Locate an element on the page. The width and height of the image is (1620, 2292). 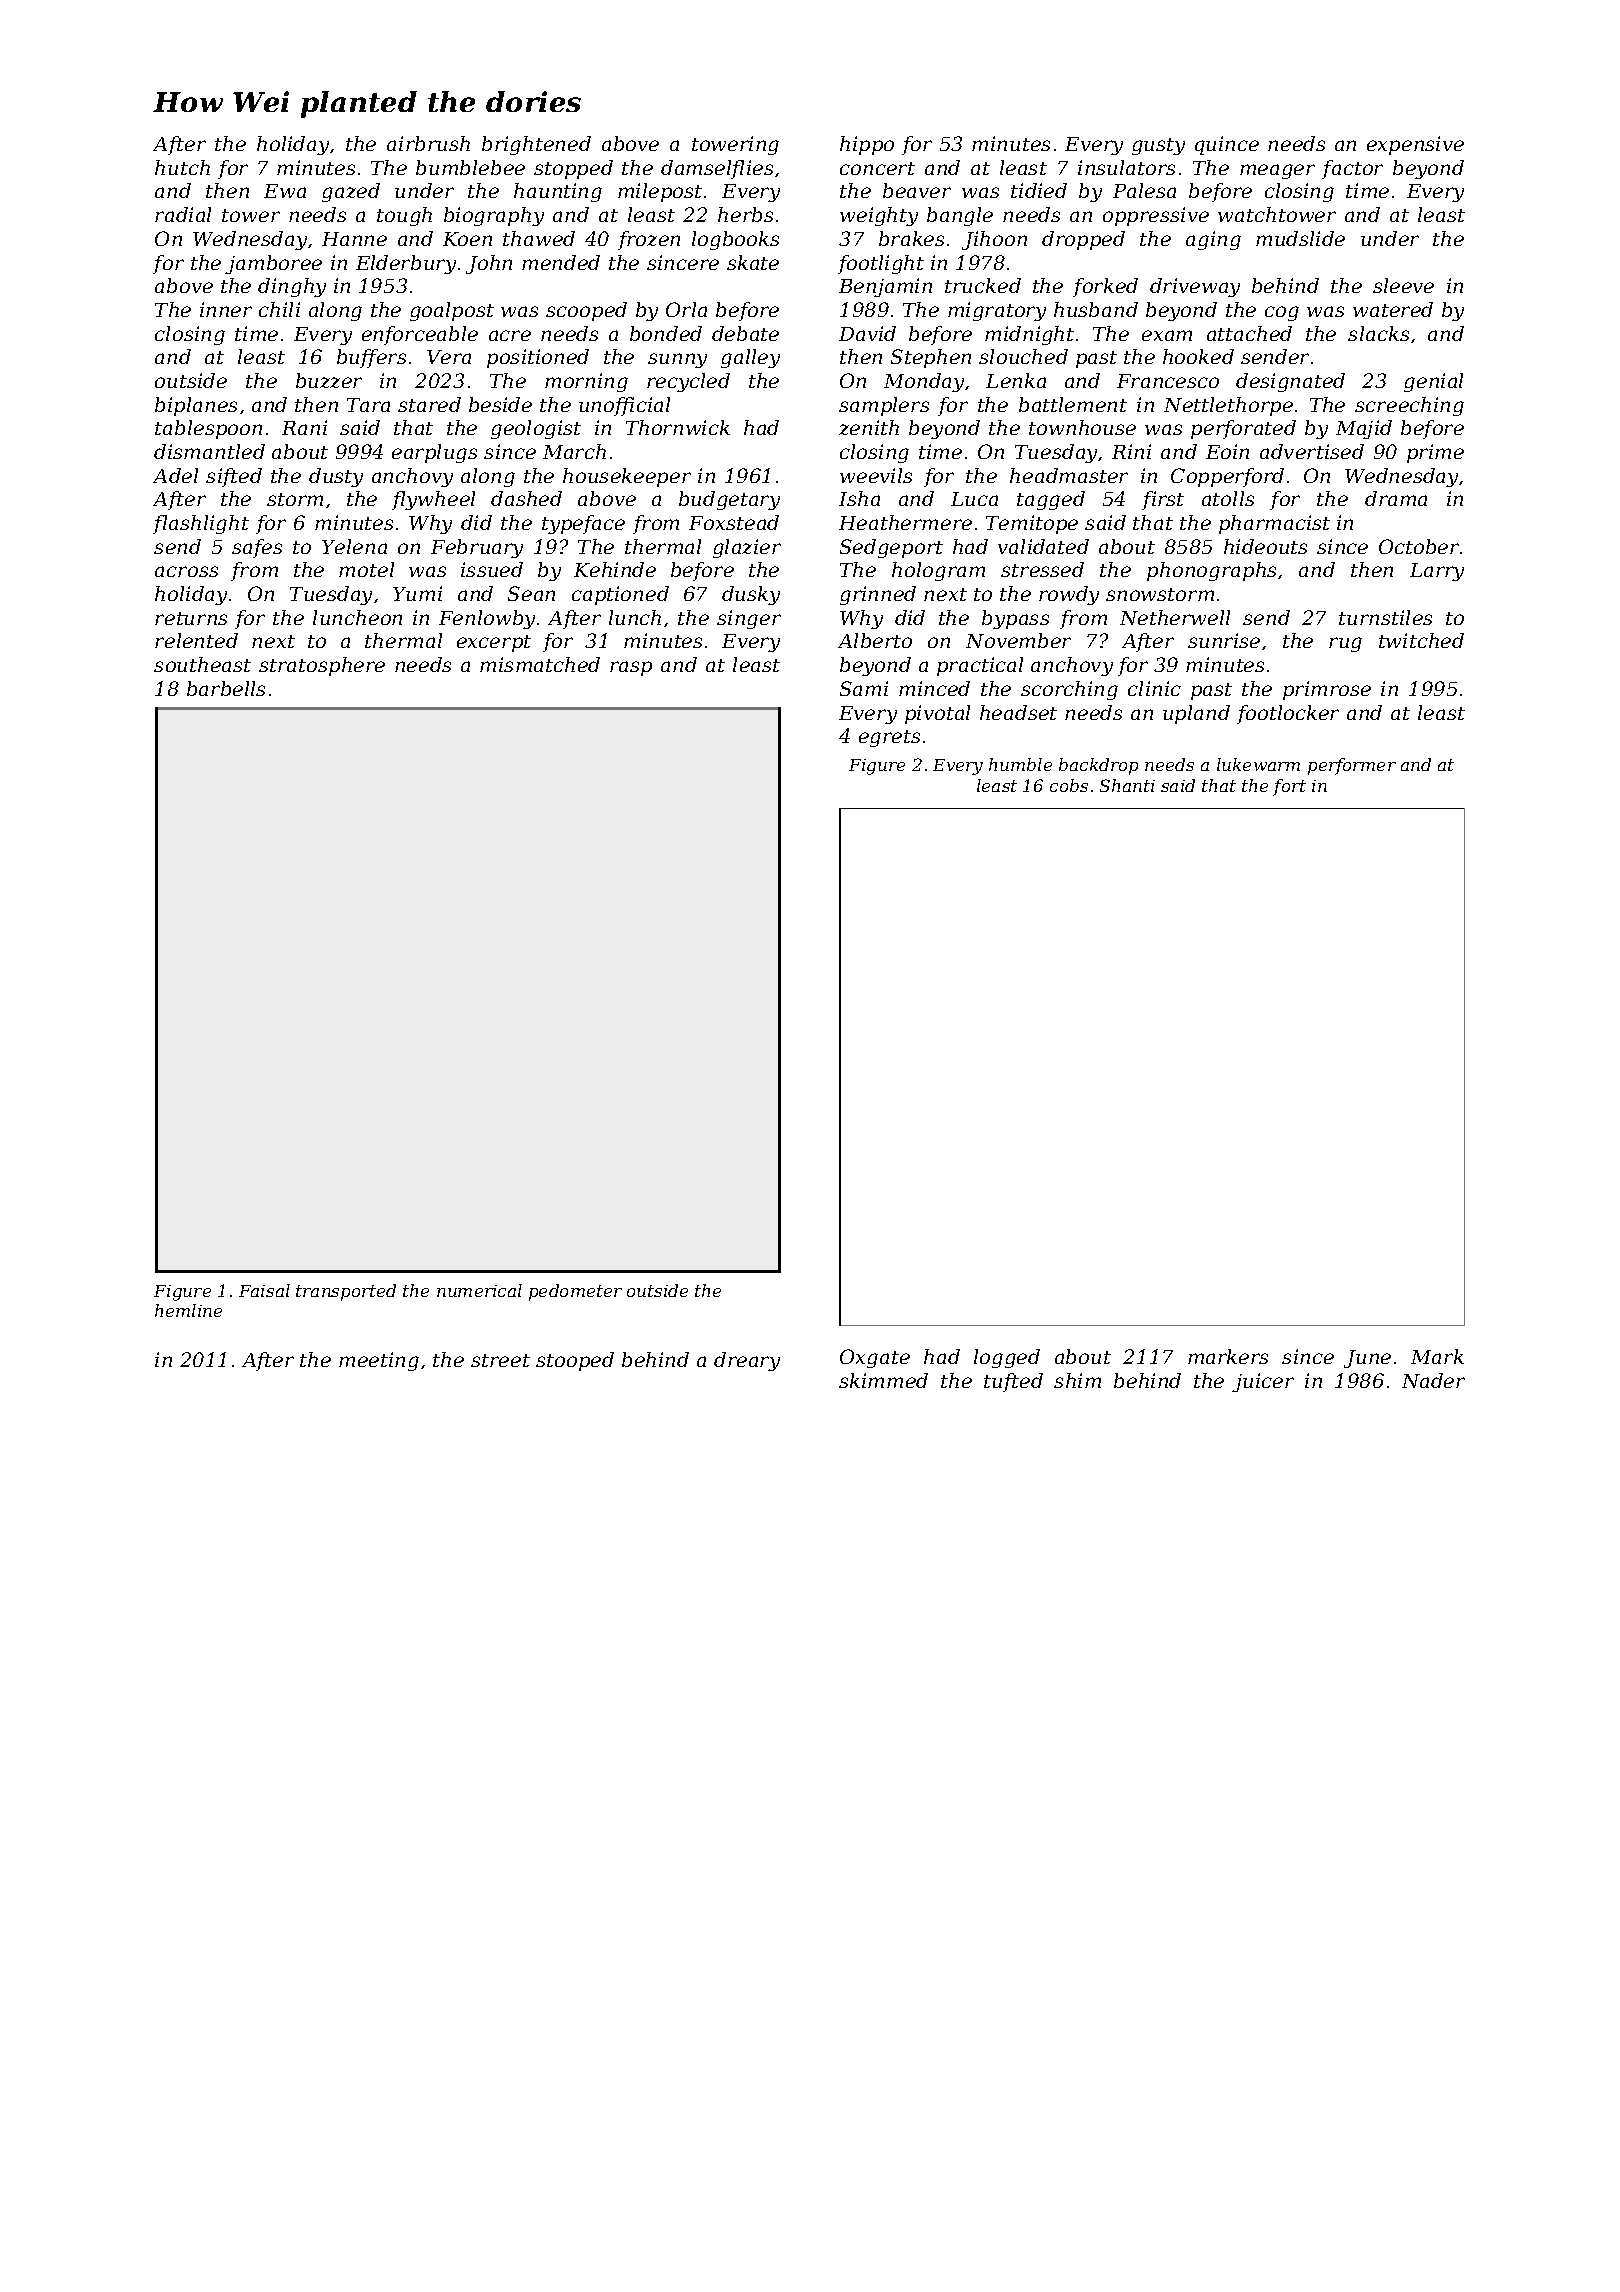
minced is located at coordinates (934, 688).
